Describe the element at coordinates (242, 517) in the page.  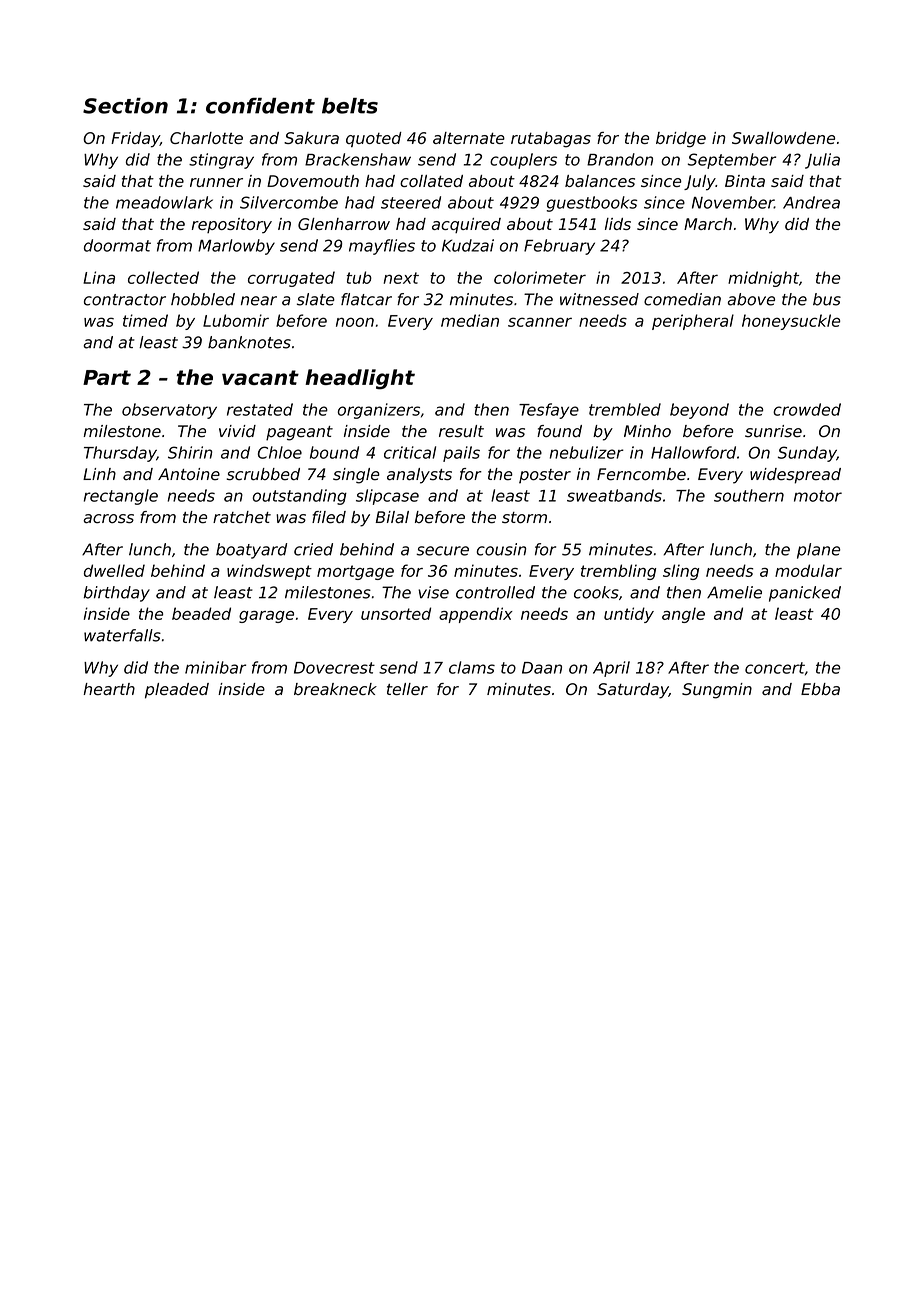
I see `ratchet` at that location.
